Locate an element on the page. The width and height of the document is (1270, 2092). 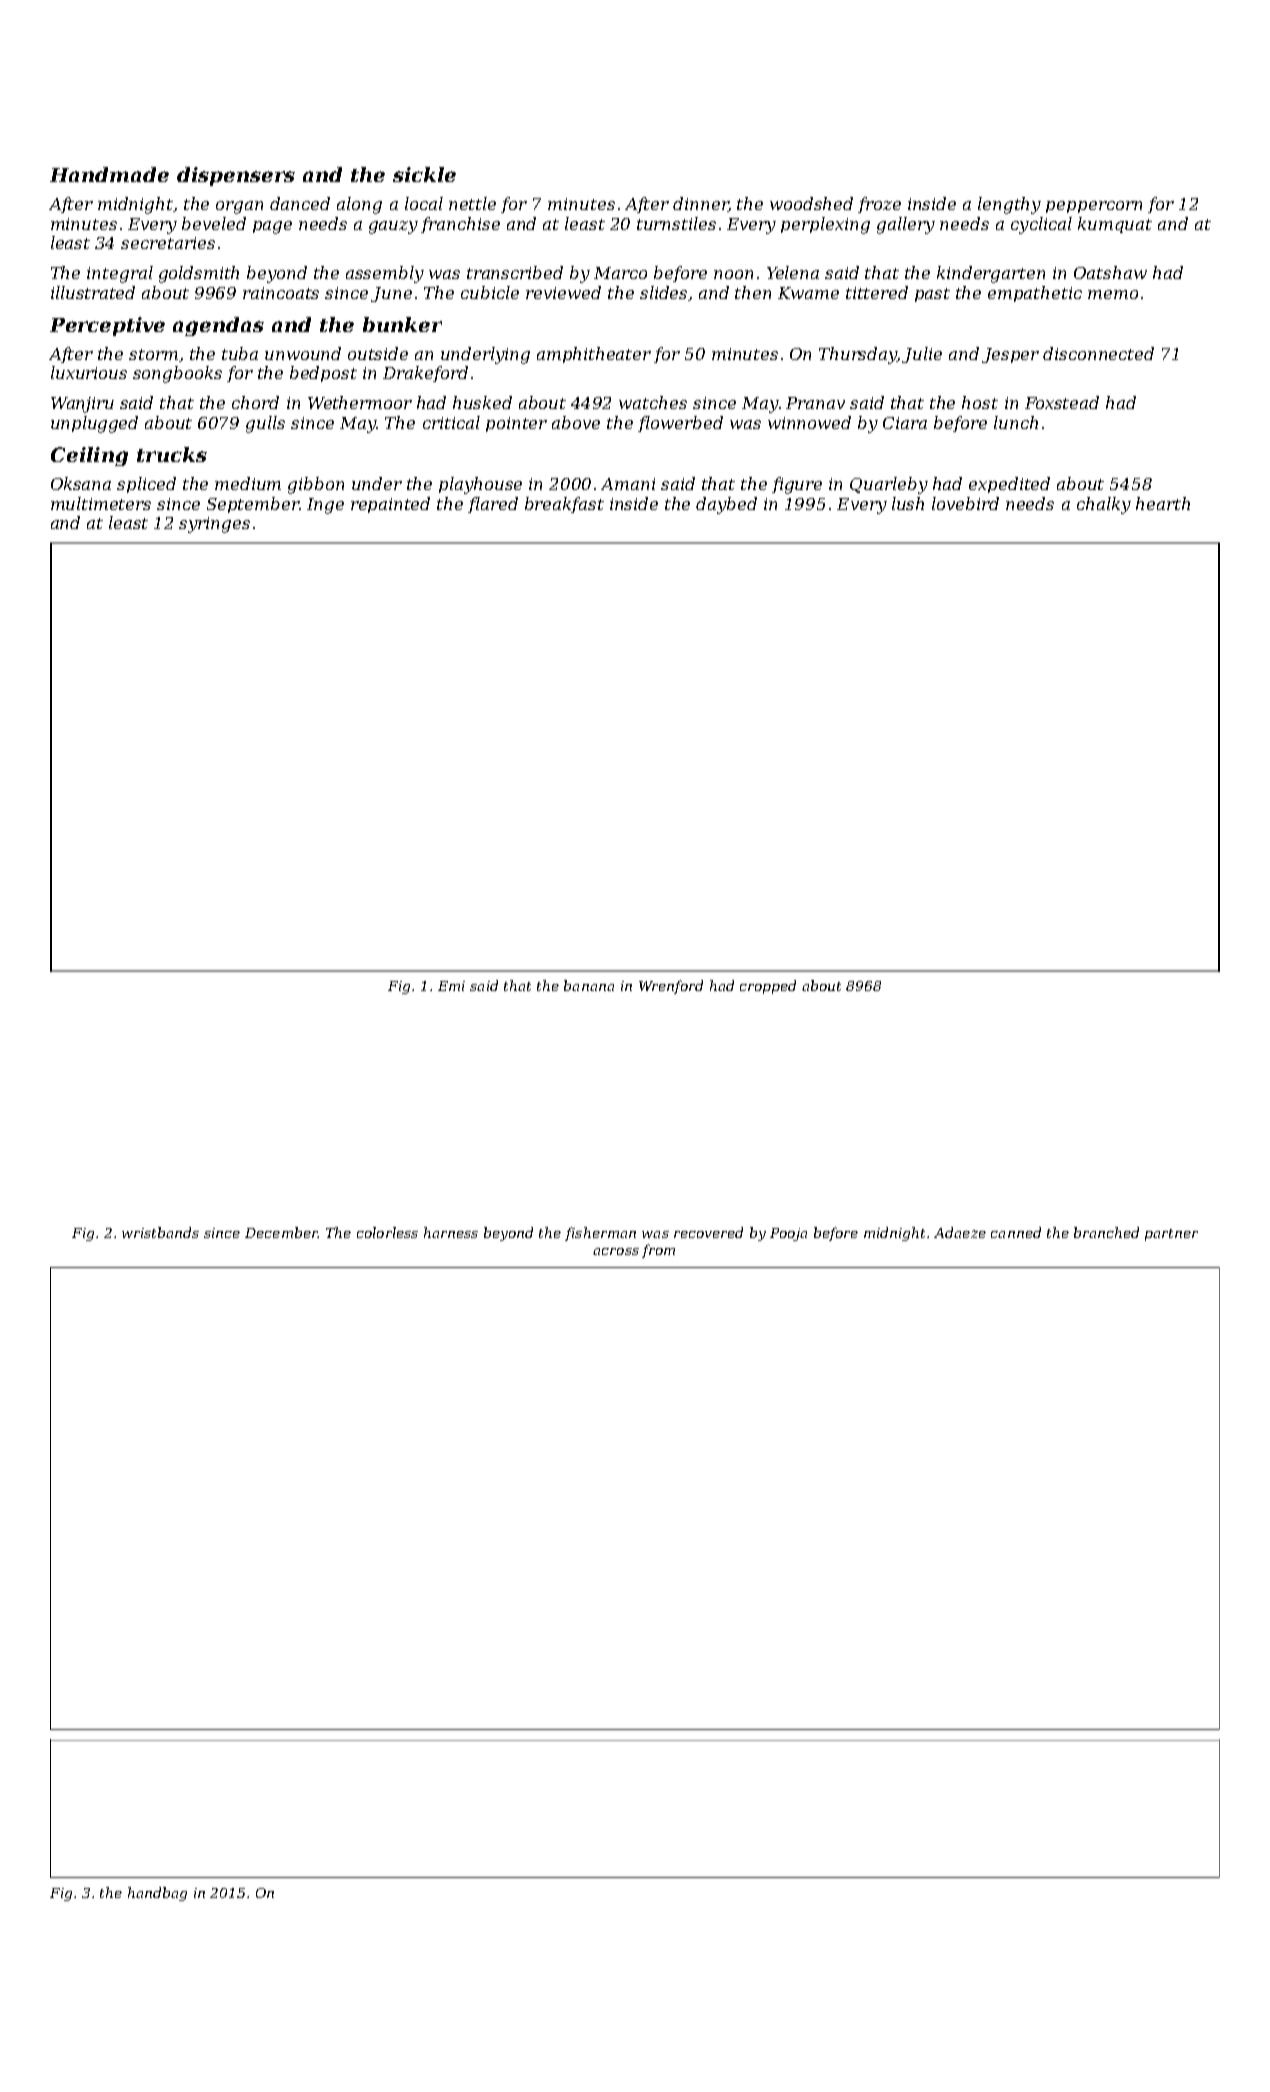
breakfast is located at coordinates (564, 505).
